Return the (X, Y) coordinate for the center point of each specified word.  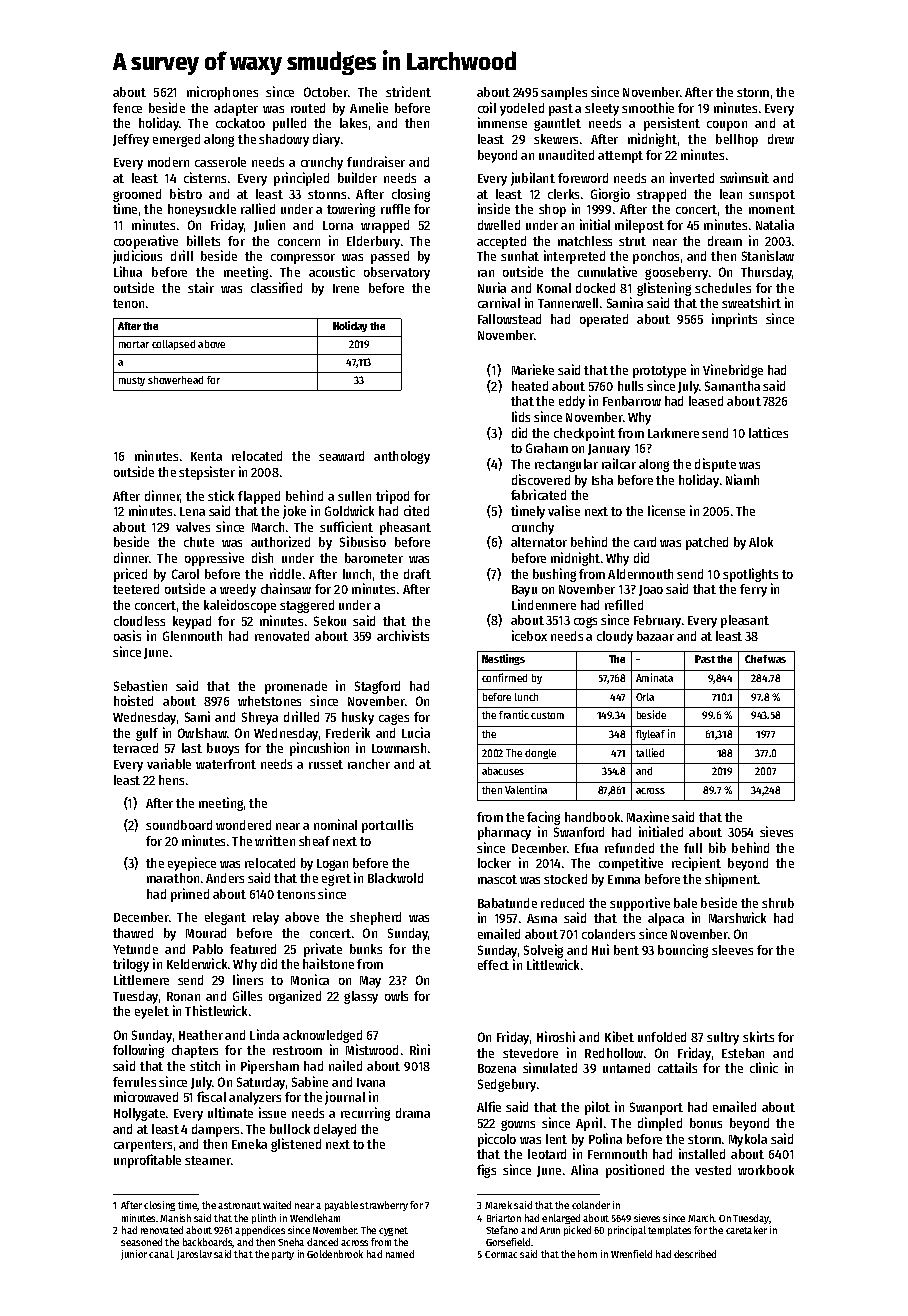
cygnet (393, 1231)
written (275, 840)
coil (487, 107)
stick (221, 495)
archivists (403, 635)
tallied (650, 752)
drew (781, 139)
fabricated (538, 494)
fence (127, 108)
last (192, 748)
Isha (602, 480)
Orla (645, 697)
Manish (175, 1218)
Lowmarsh (399, 748)
